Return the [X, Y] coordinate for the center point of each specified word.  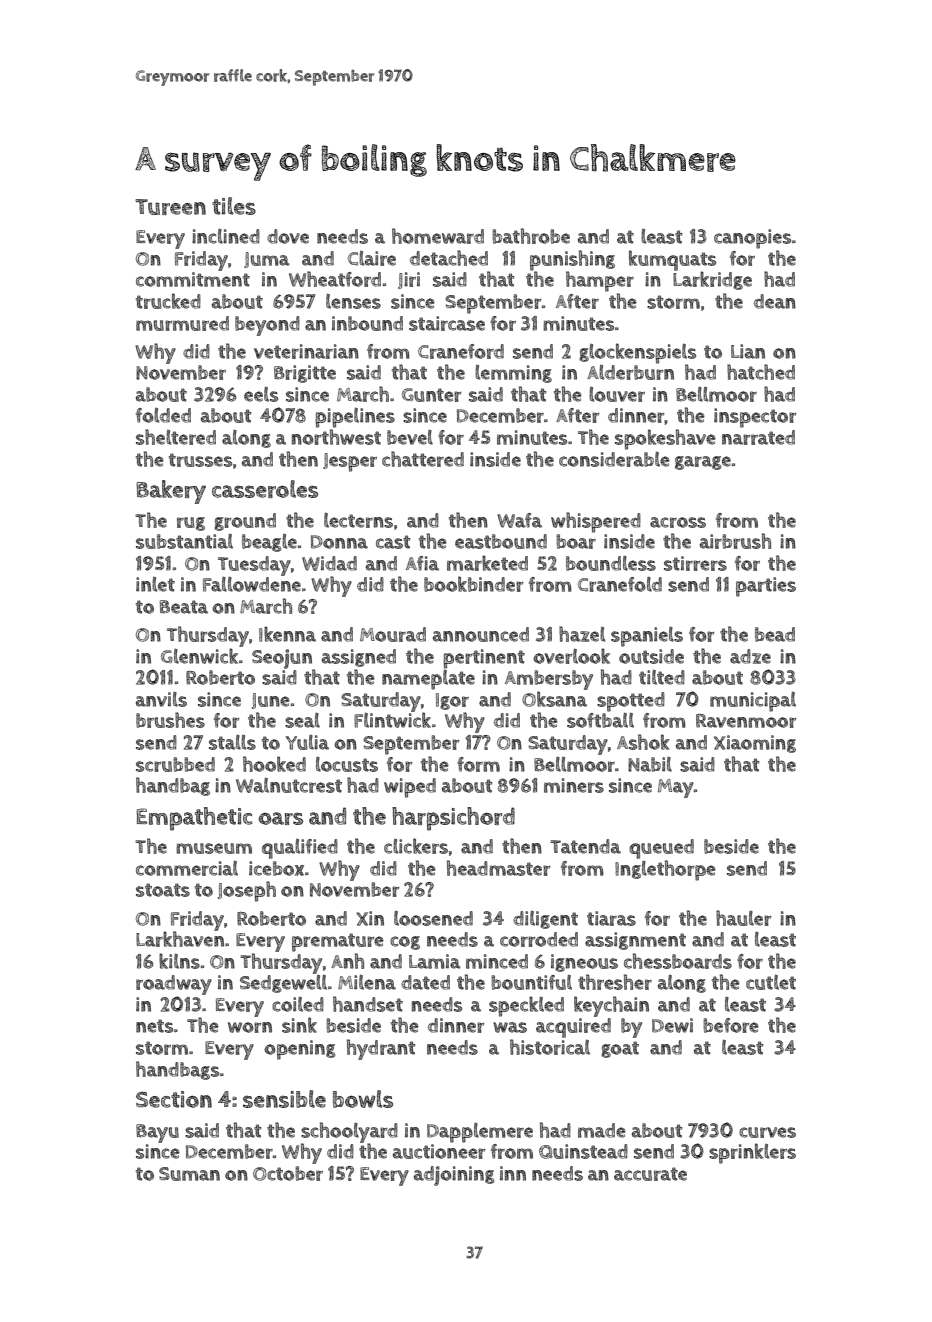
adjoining [454, 1176]
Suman [189, 1174]
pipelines [355, 417]
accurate [650, 1174]
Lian [748, 351]
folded [163, 415]
